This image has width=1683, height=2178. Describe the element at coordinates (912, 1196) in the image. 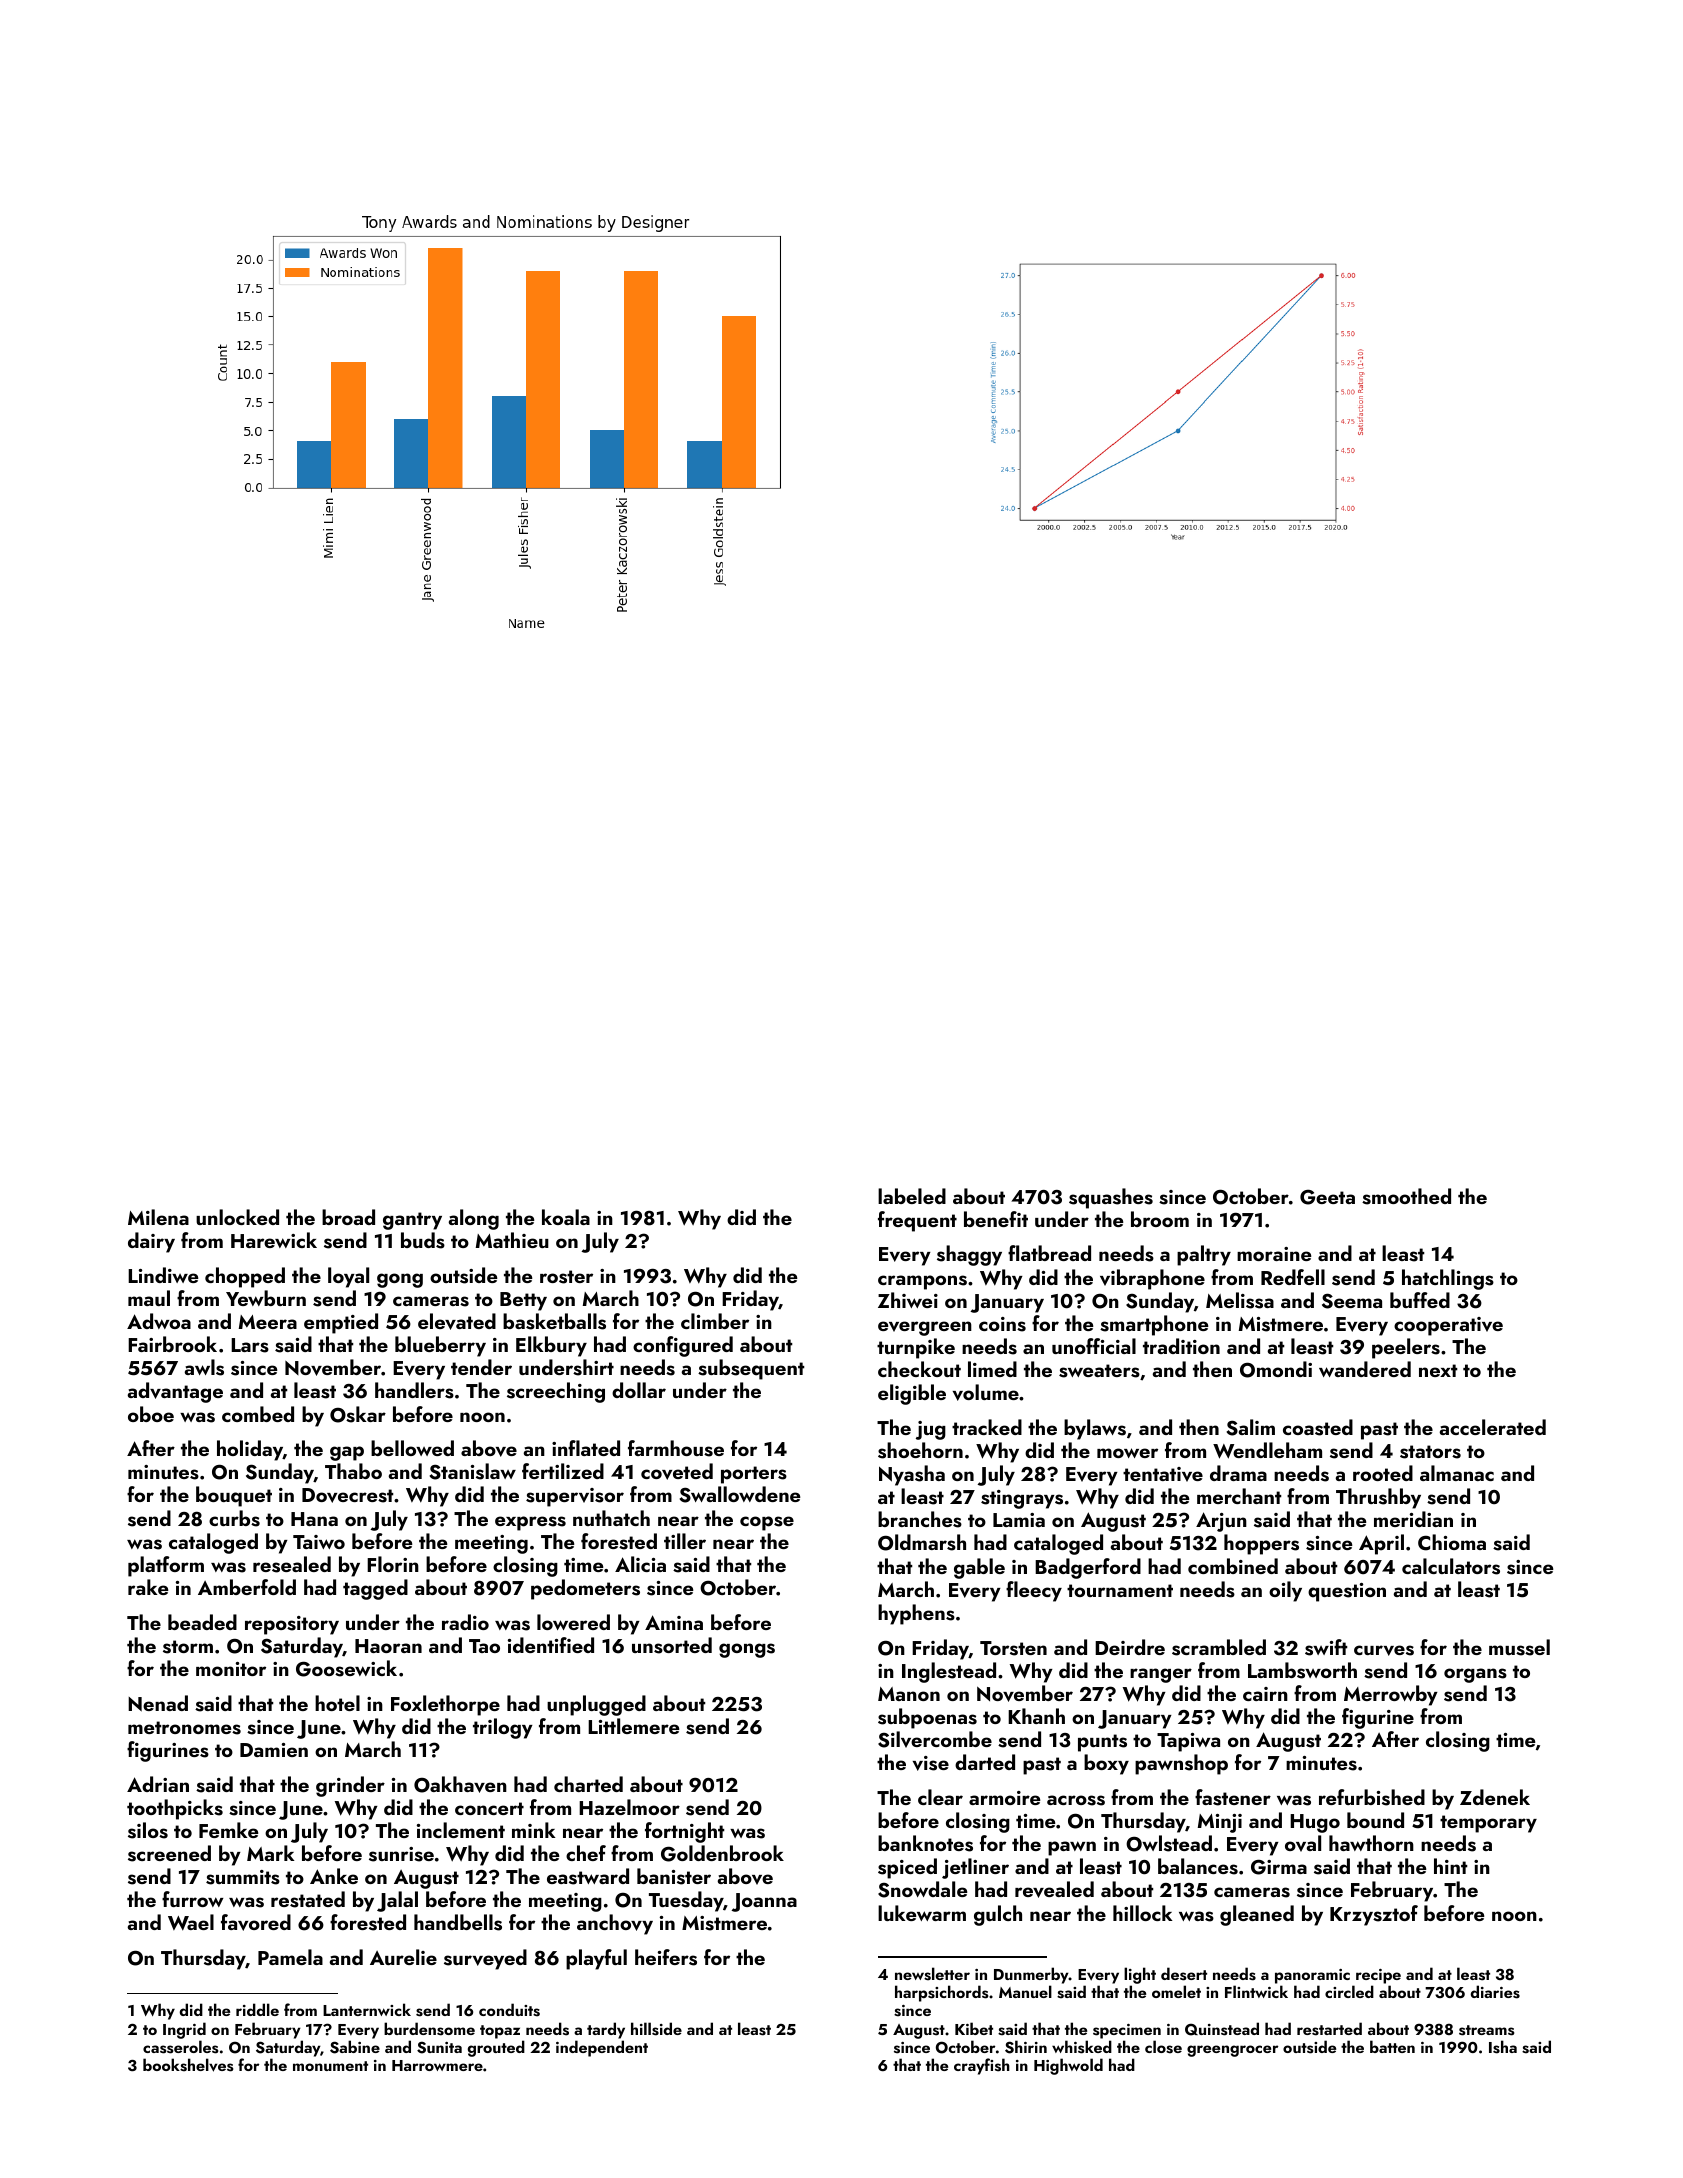

I see `labeled` at that location.
